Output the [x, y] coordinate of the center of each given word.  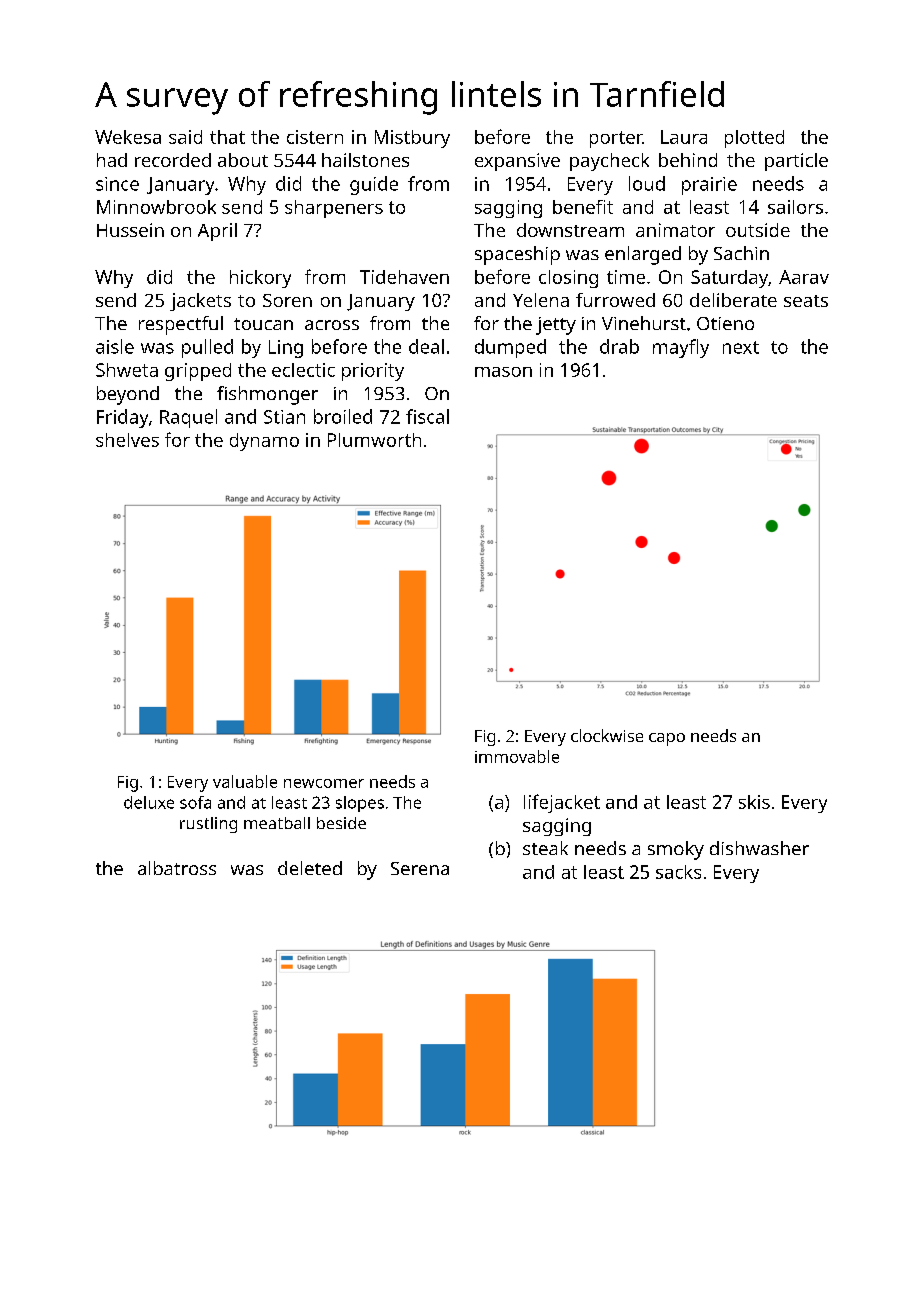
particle [796, 162]
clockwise [607, 735]
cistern [315, 137]
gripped [198, 372]
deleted [310, 868]
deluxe [149, 802]
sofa [195, 802]
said [185, 137]
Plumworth [374, 440]
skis [754, 802]
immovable [517, 756]
